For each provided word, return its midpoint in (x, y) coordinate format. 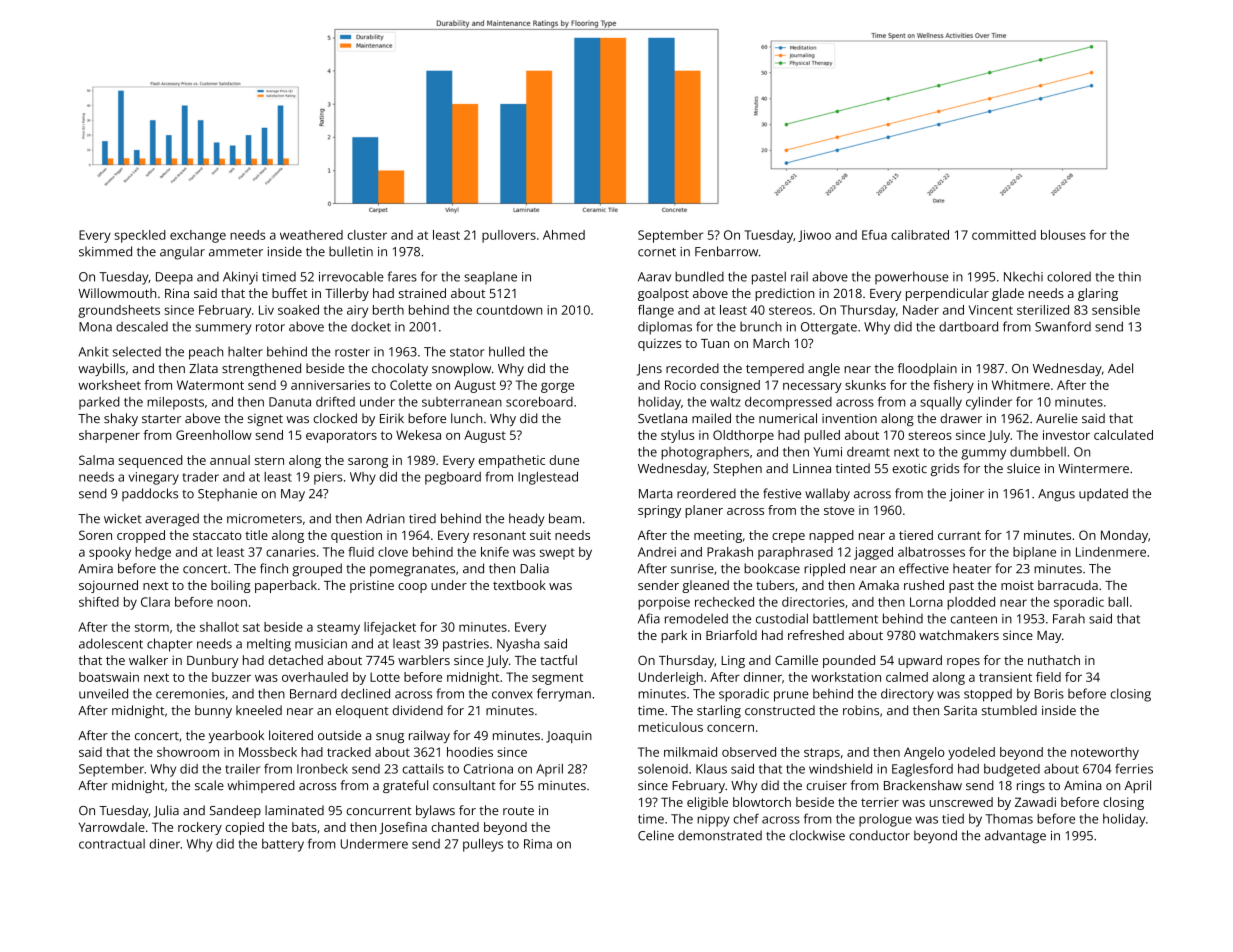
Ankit (93, 352)
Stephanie (227, 494)
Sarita (960, 710)
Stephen (737, 469)
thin (1129, 276)
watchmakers (959, 635)
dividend (417, 710)
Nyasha (518, 645)
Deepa (174, 278)
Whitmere (1021, 385)
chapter (170, 645)
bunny (213, 711)
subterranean (462, 402)
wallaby (827, 495)
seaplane (490, 278)
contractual (112, 844)
